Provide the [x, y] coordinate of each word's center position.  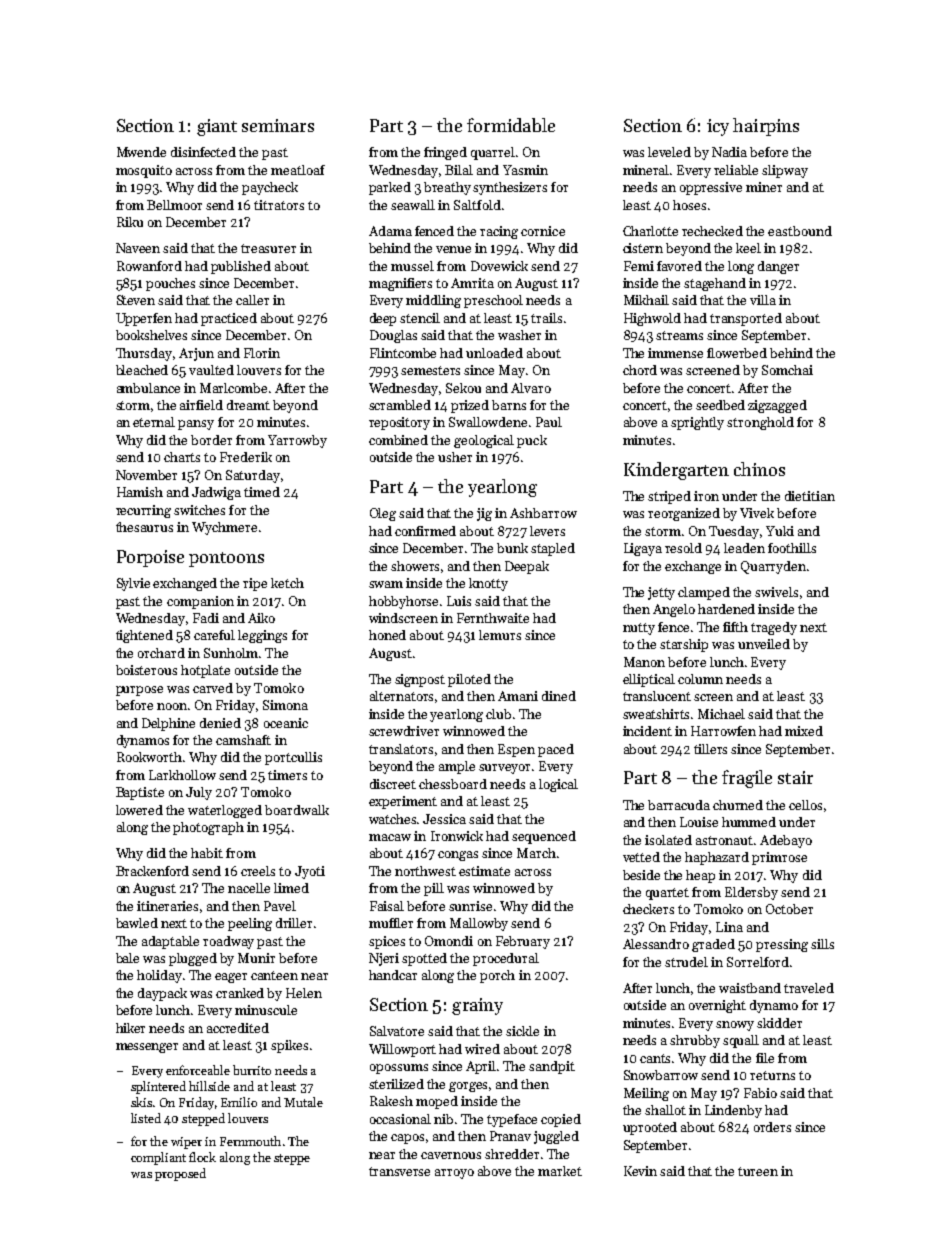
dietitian [810, 496]
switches [199, 510]
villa [763, 300]
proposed [180, 1174]
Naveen [138, 248]
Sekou [463, 388]
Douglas [393, 336]
